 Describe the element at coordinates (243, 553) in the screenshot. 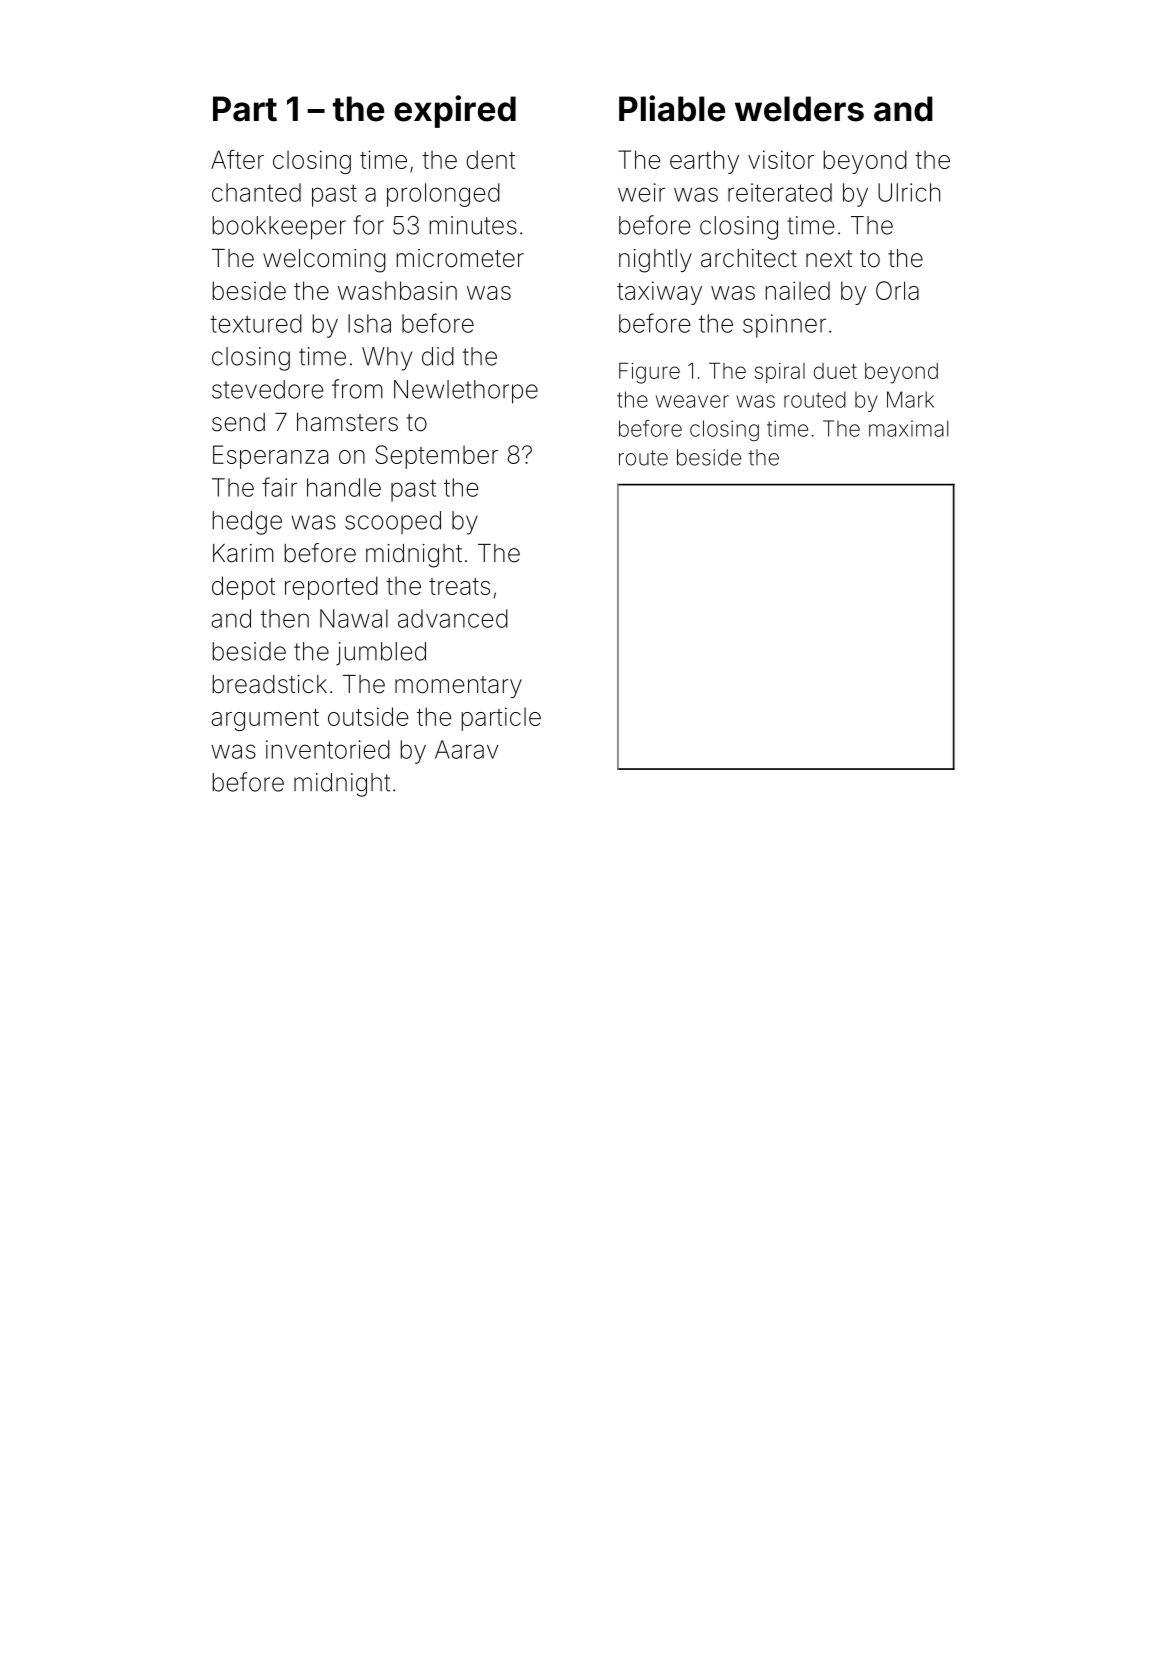

I see `Karim` at that location.
